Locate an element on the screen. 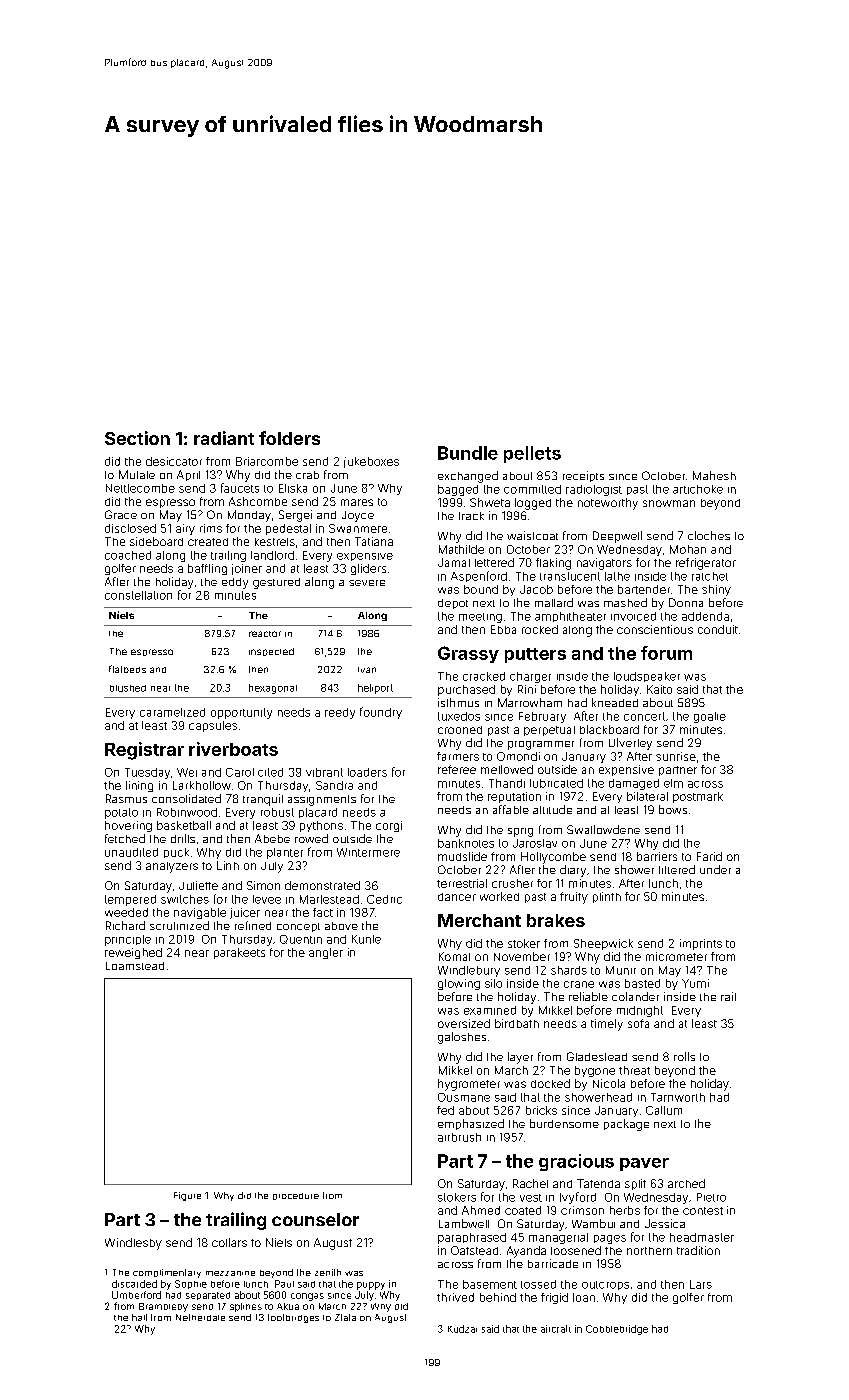  Shweta is located at coordinates (490, 502).
